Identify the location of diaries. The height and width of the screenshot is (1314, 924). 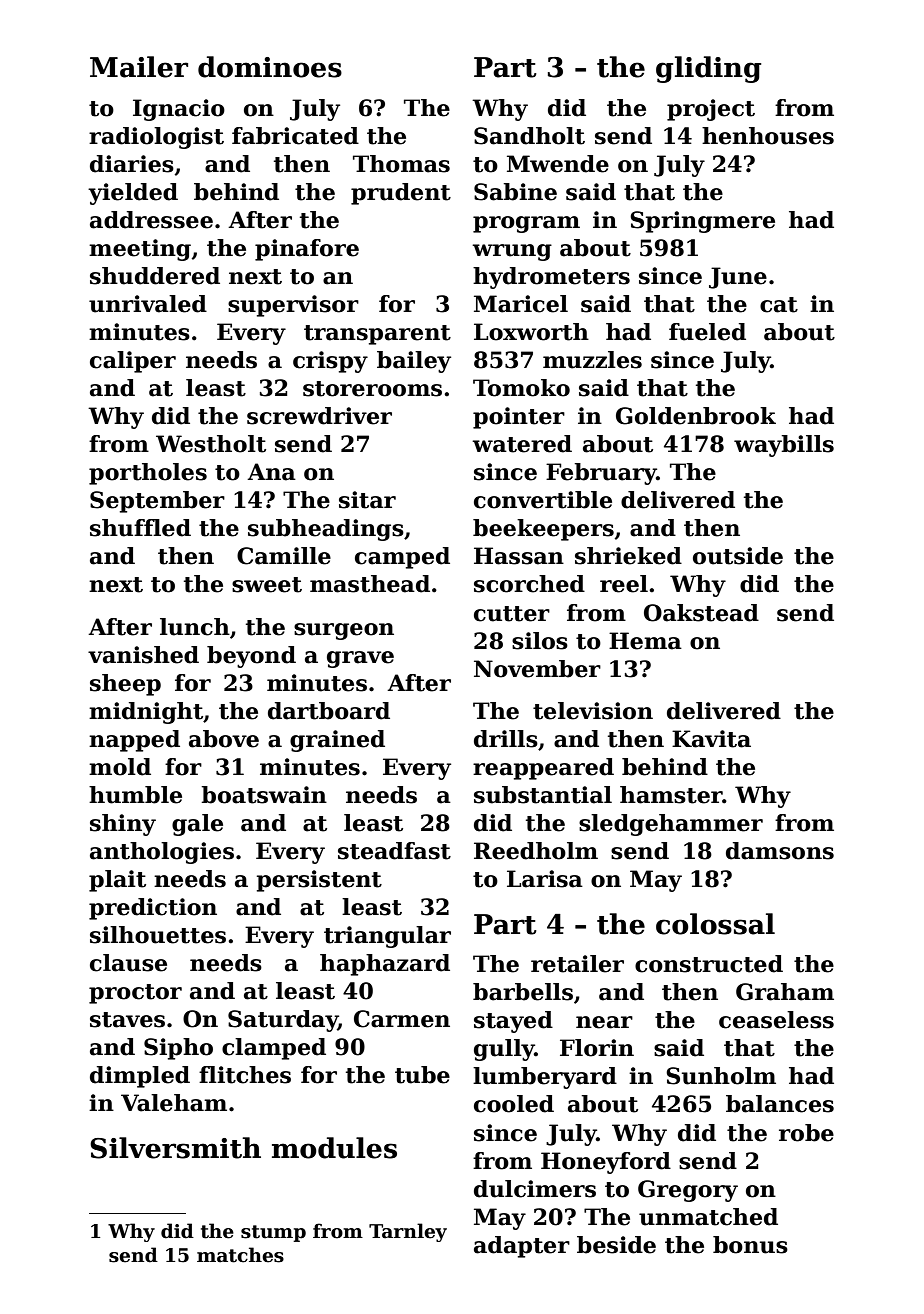
(132, 164).
